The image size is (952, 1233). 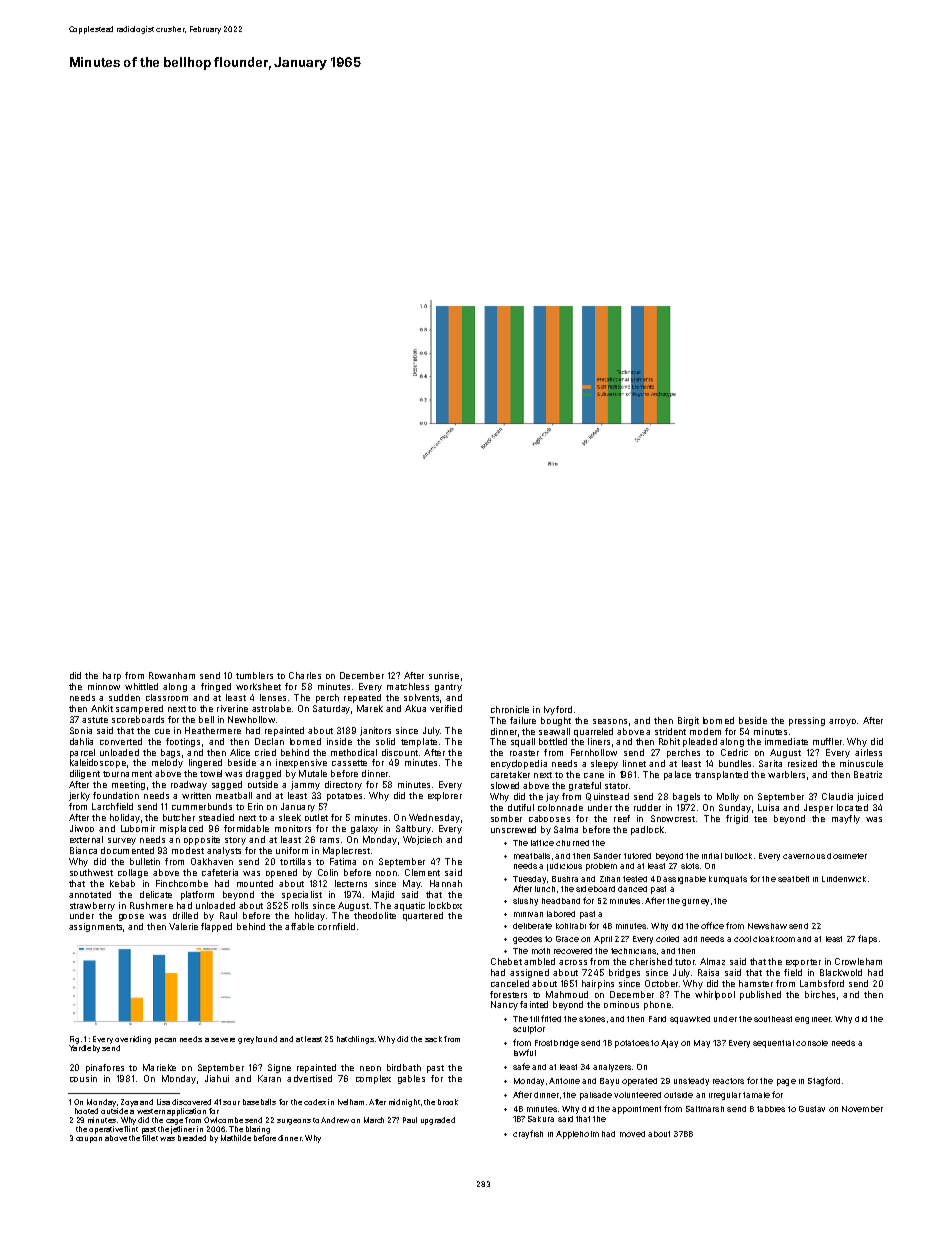 I want to click on Ivyford, so click(x=558, y=710).
